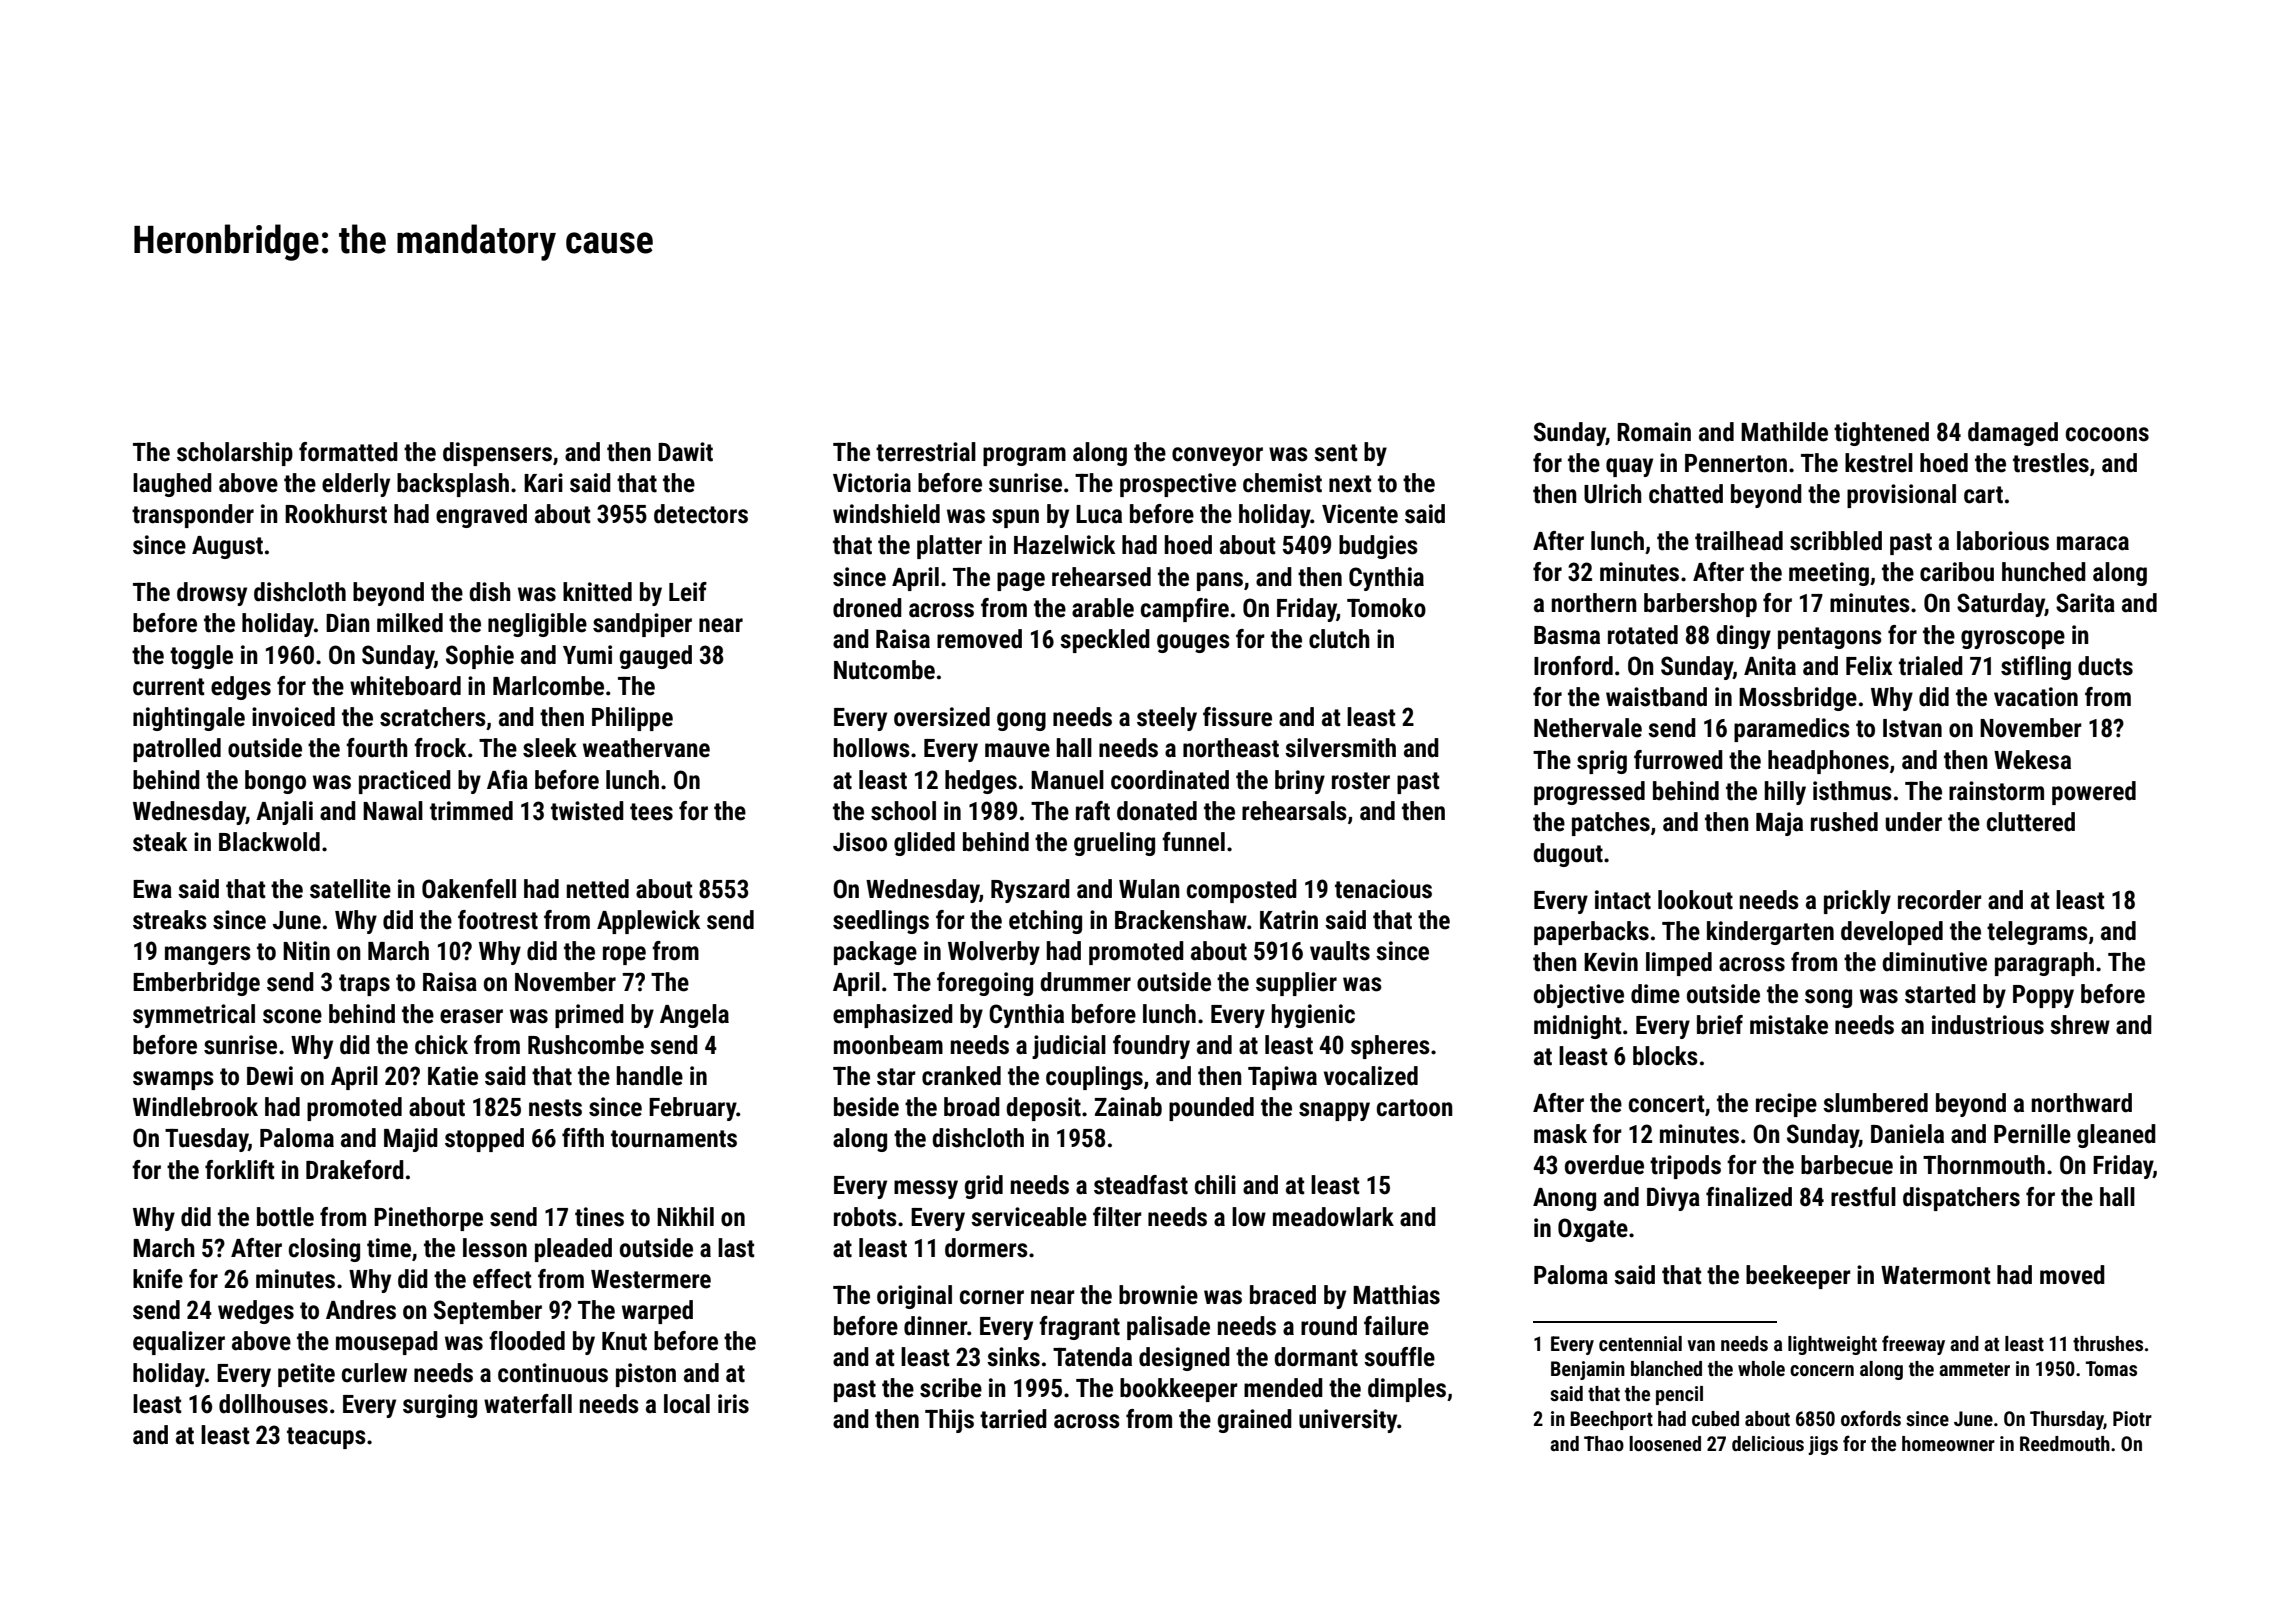 This screenshot has height=1620, width=2292. What do you see at coordinates (1378, 547) in the screenshot?
I see `budgies` at bounding box center [1378, 547].
